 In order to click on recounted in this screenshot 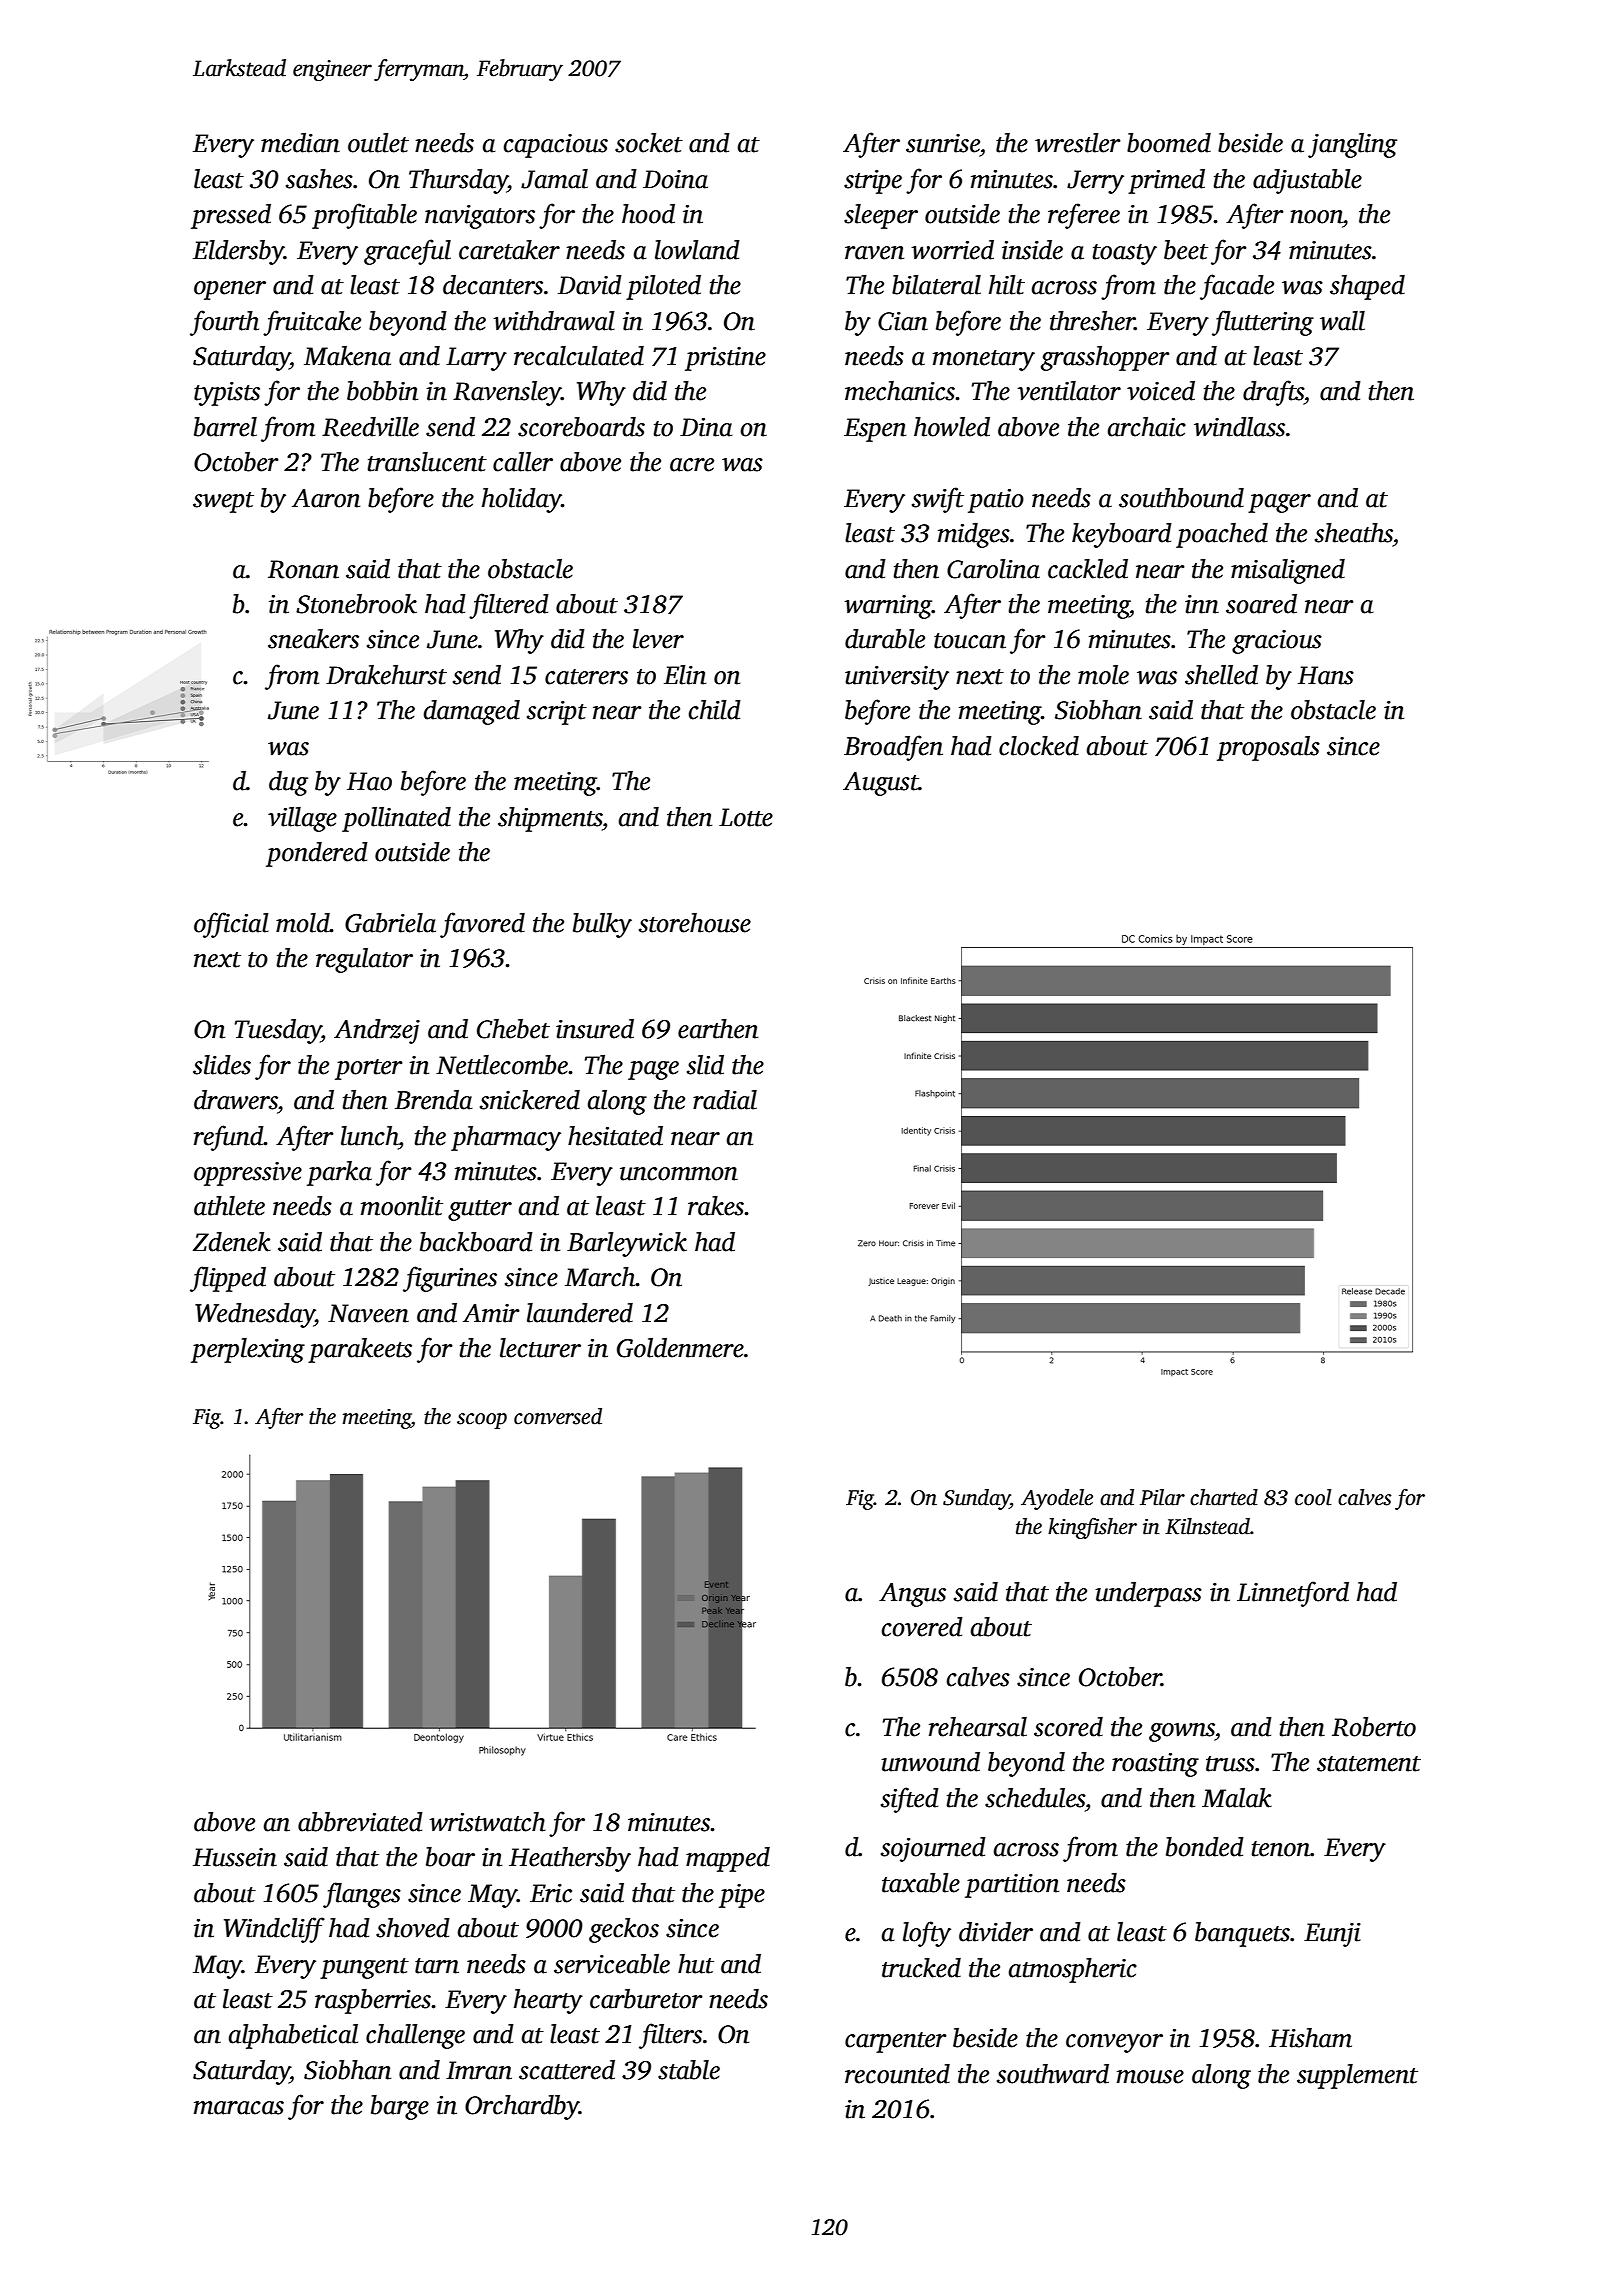, I will do `click(897, 2074)`.
